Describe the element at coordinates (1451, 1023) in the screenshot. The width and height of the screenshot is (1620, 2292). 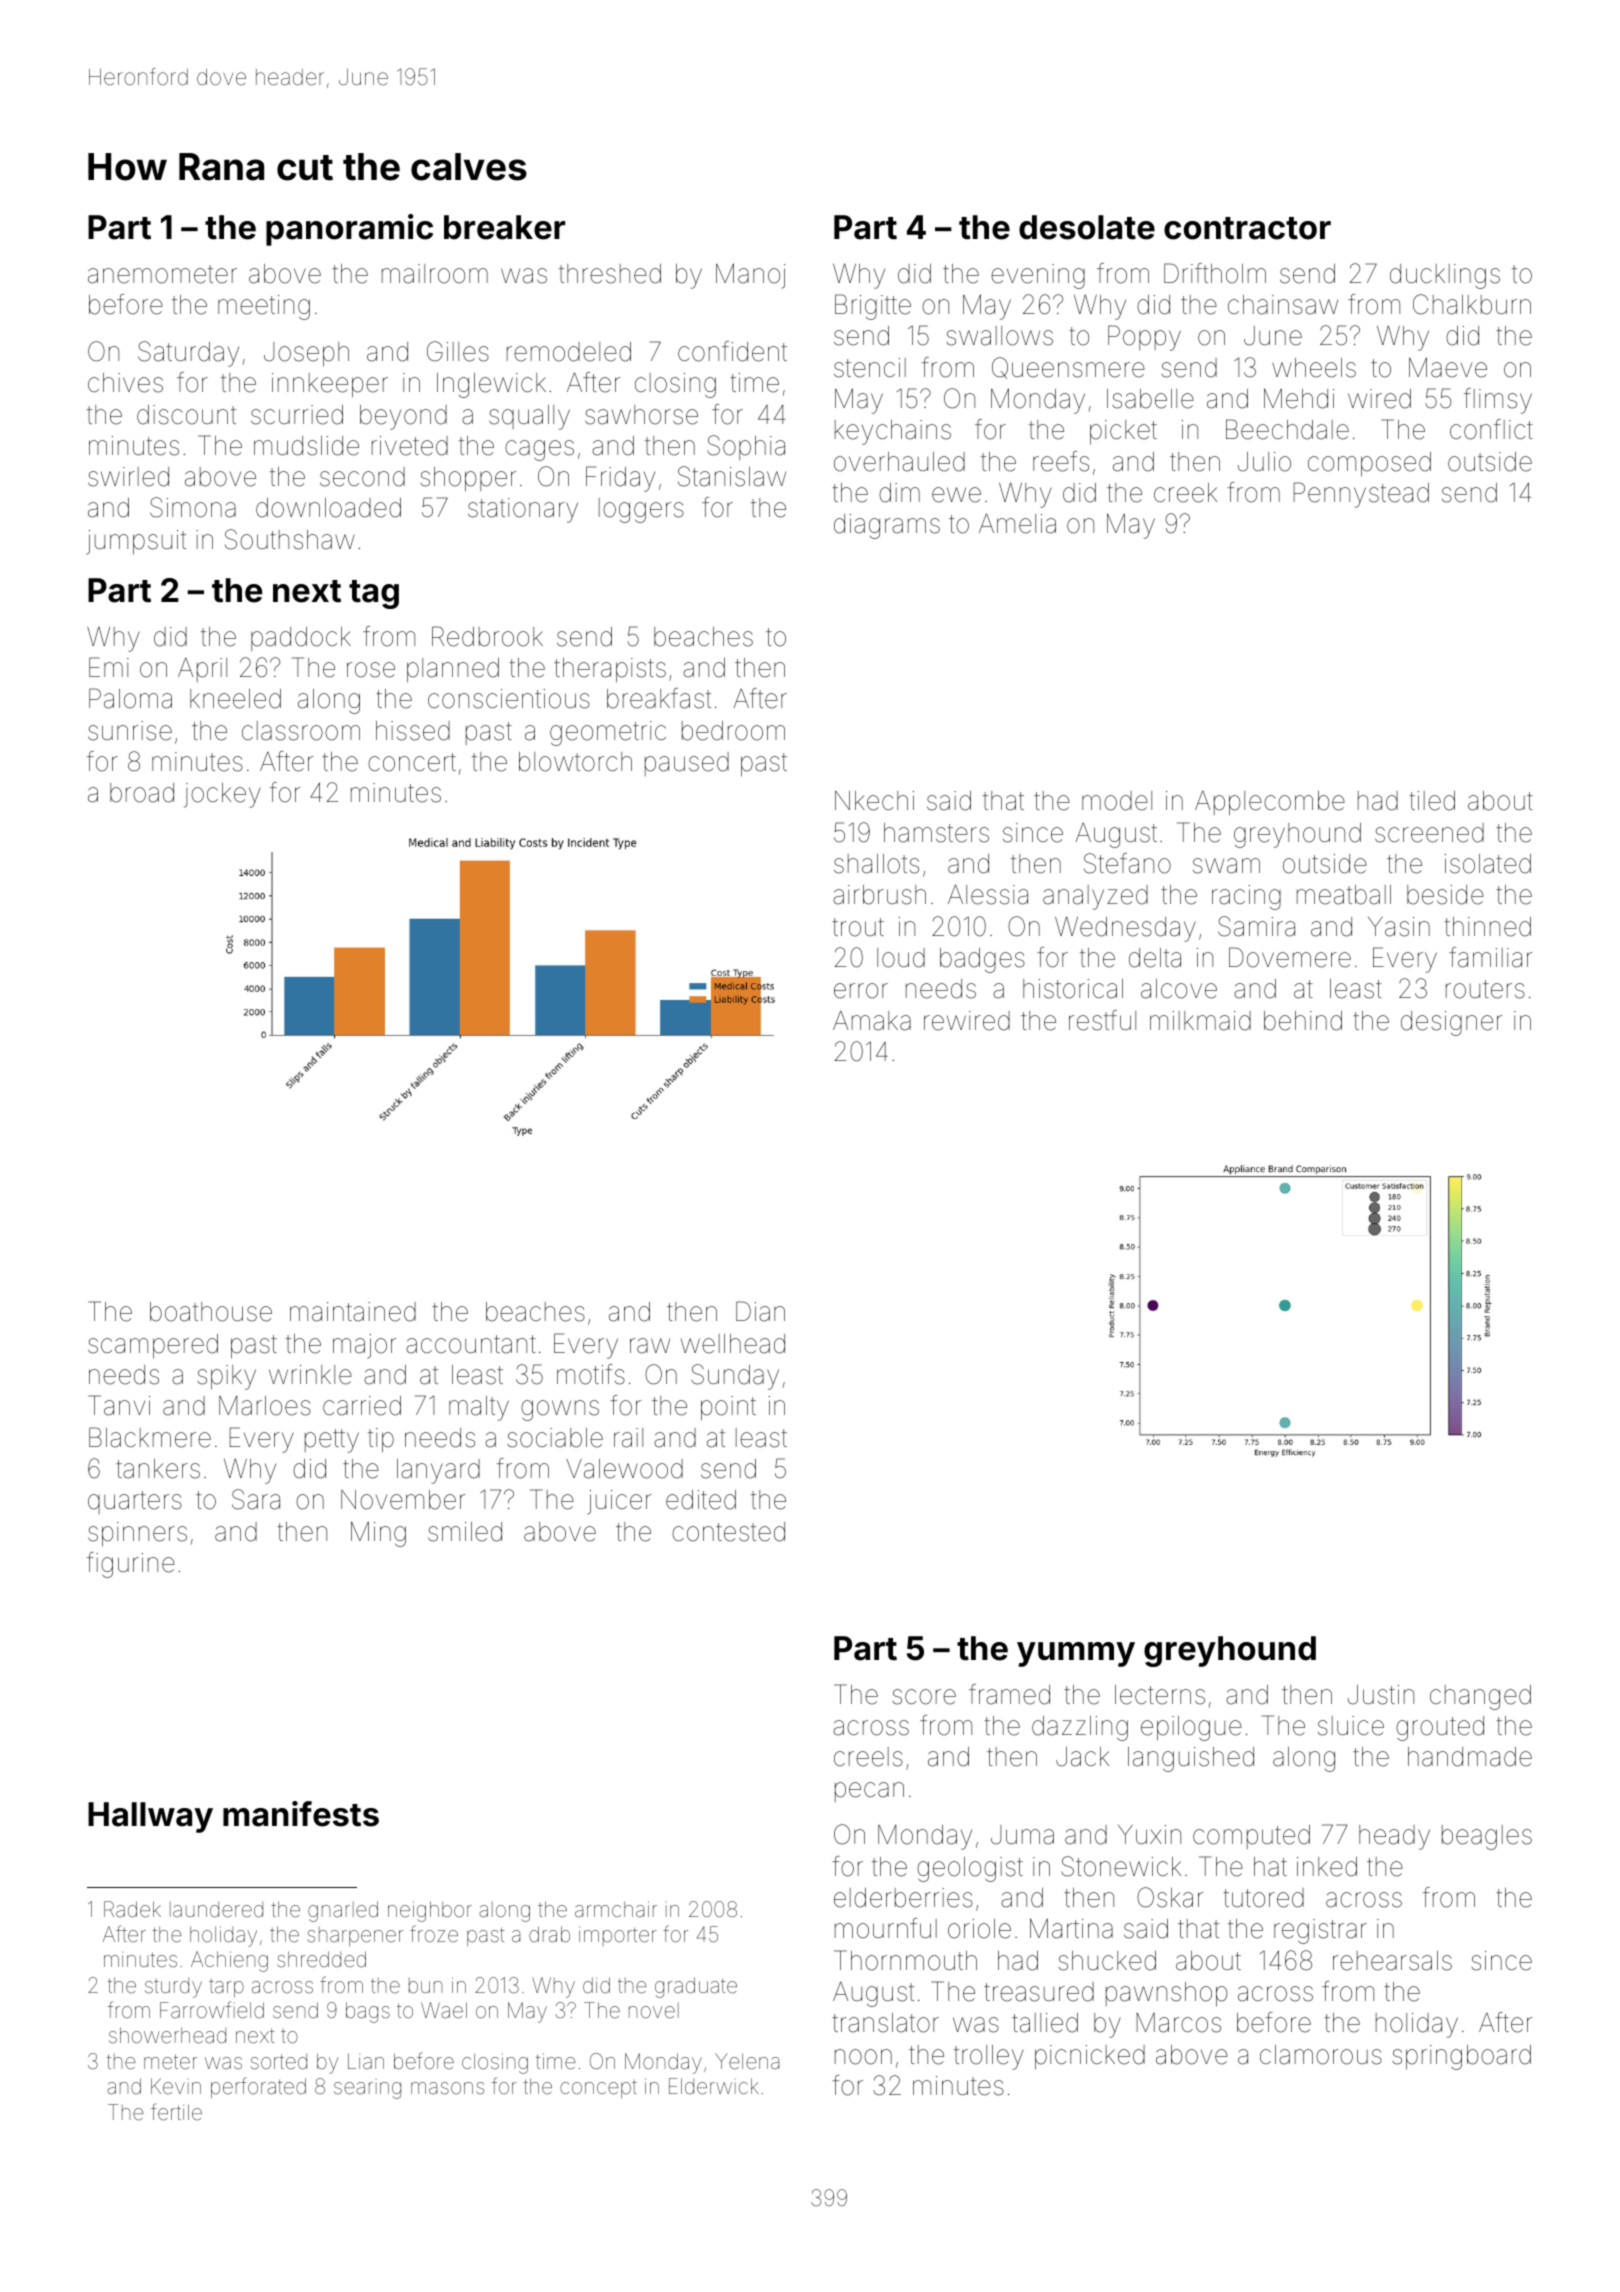
I see `designer` at that location.
